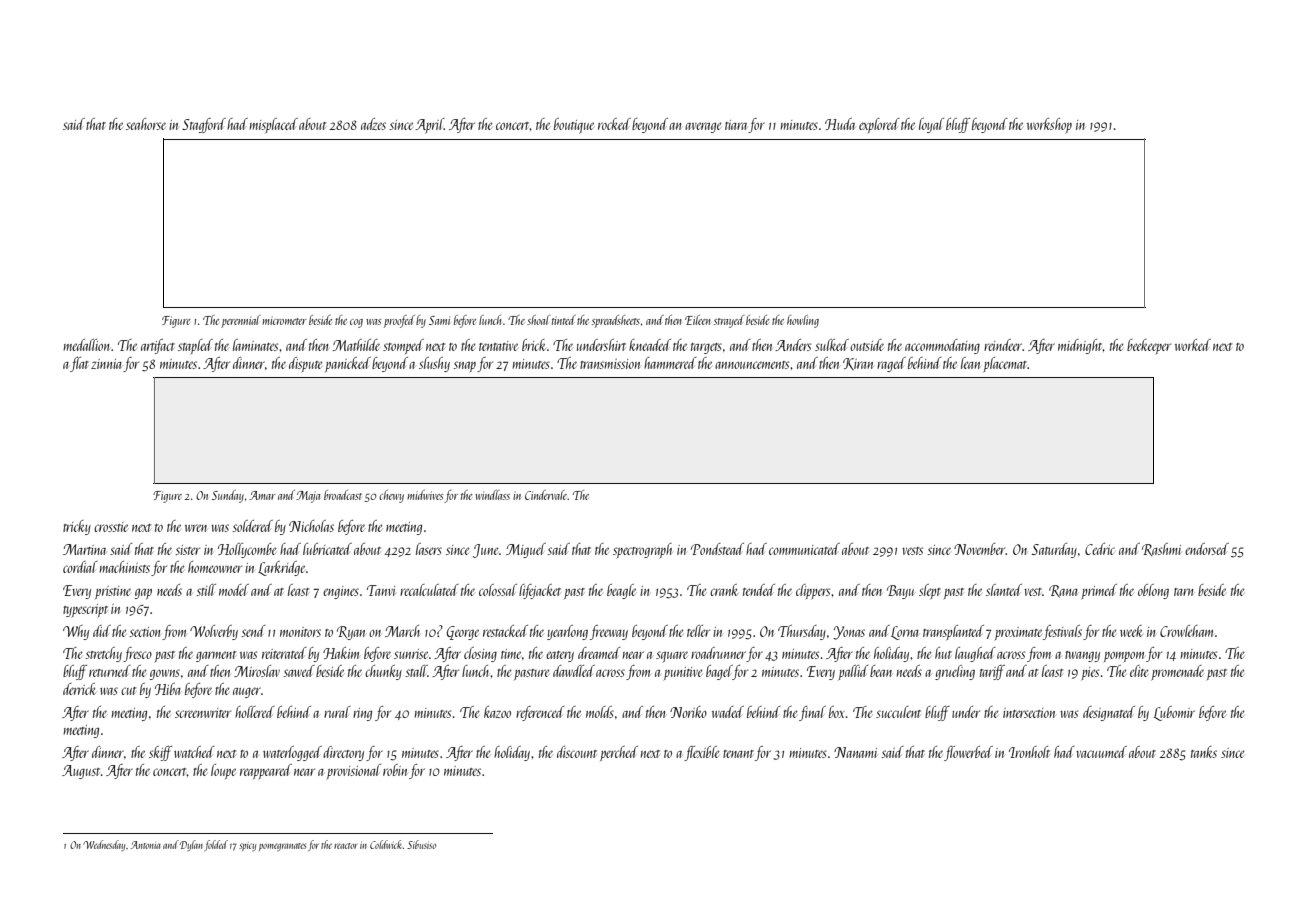 The height and width of the document is (924, 1308). Describe the element at coordinates (348, 364) in the document. I see `panicked` at that location.
